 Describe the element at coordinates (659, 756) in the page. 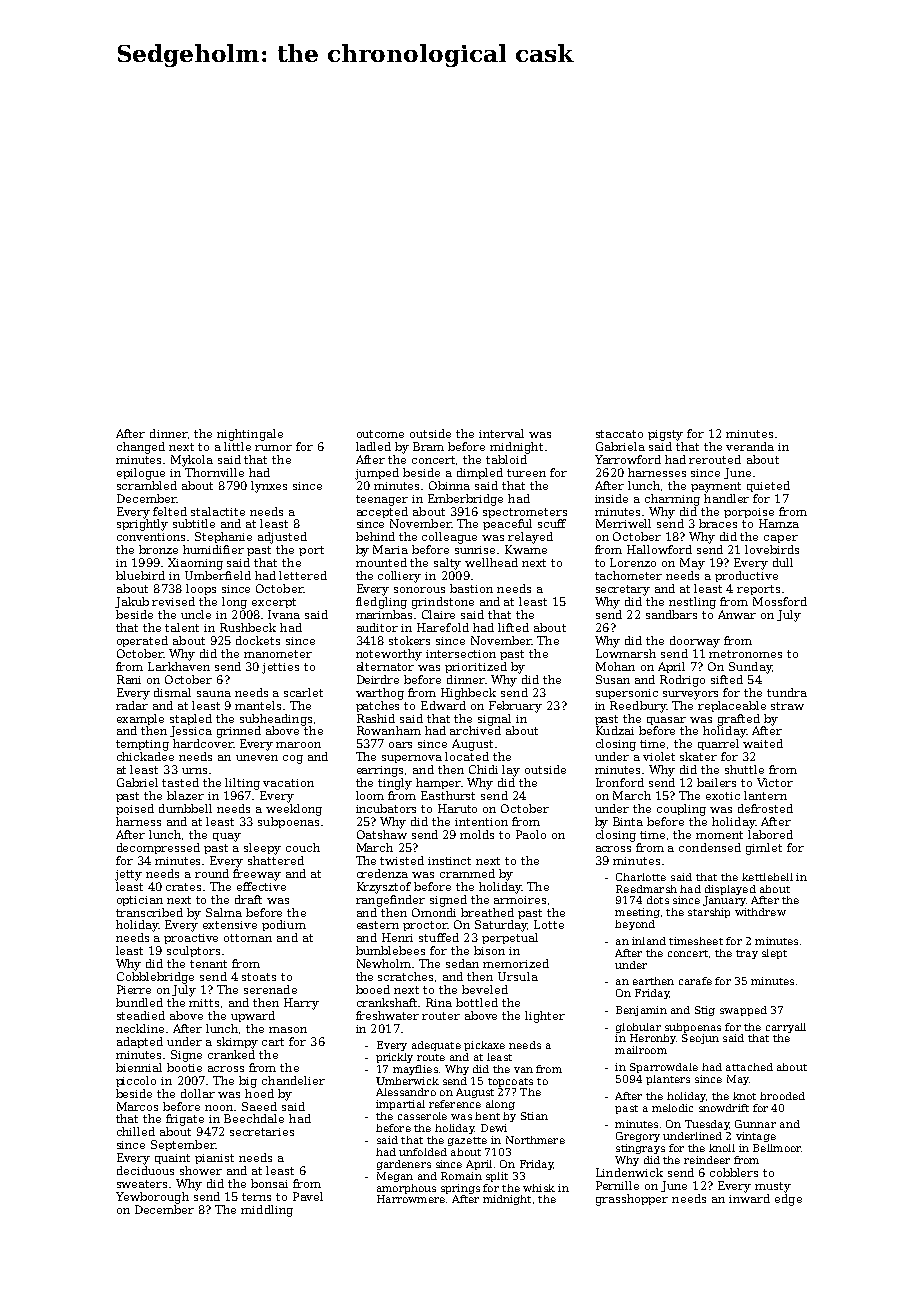

I see `violet` at that location.
